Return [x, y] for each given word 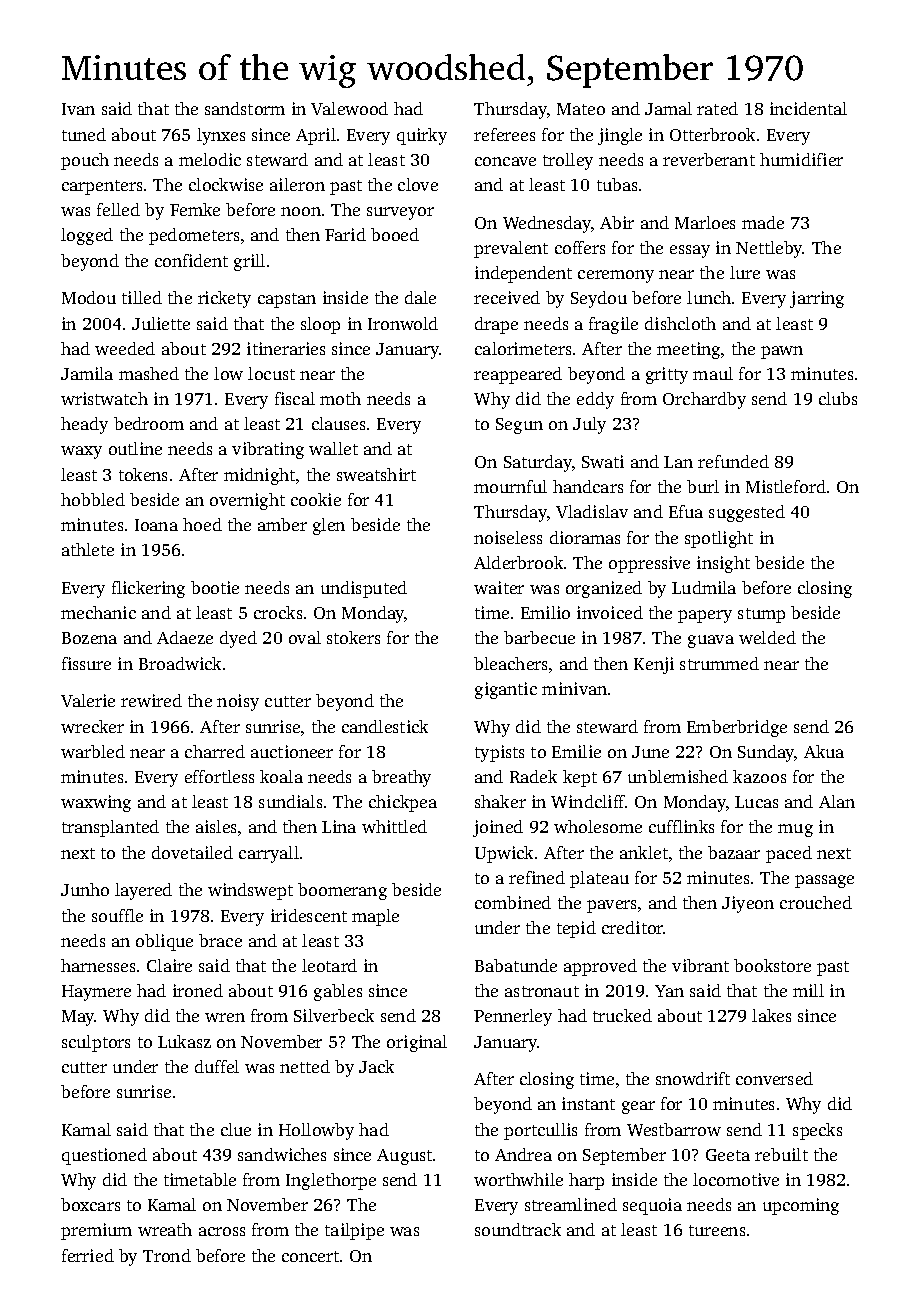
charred [215, 751]
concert [310, 1256]
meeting [688, 350]
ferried [88, 1255]
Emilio [545, 612]
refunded [733, 461]
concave [505, 161]
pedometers [194, 236]
